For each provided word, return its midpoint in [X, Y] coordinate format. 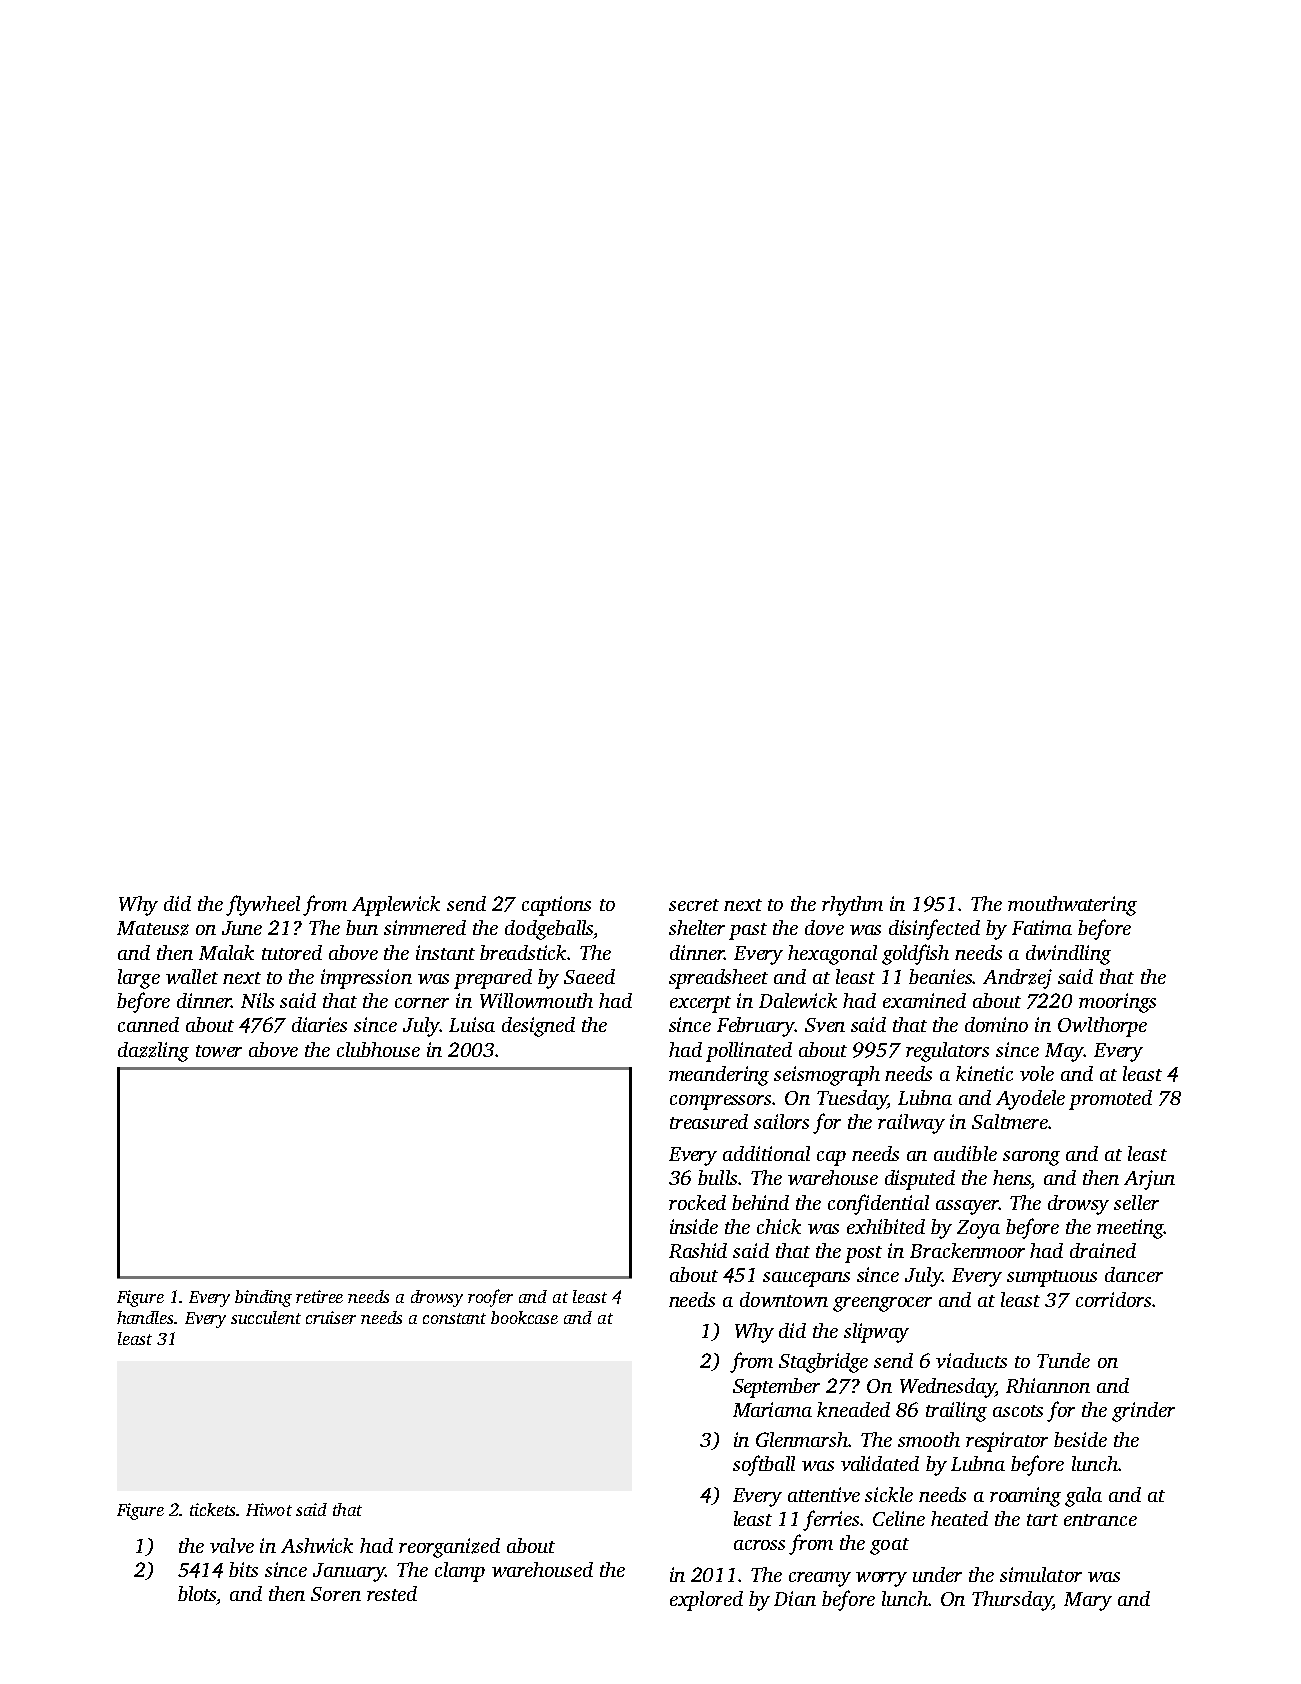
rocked [697, 1202]
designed [538, 1027]
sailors [781, 1121]
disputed [920, 1180]
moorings [1117, 1003]
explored [706, 1601]
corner [422, 1003]
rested [392, 1593]
